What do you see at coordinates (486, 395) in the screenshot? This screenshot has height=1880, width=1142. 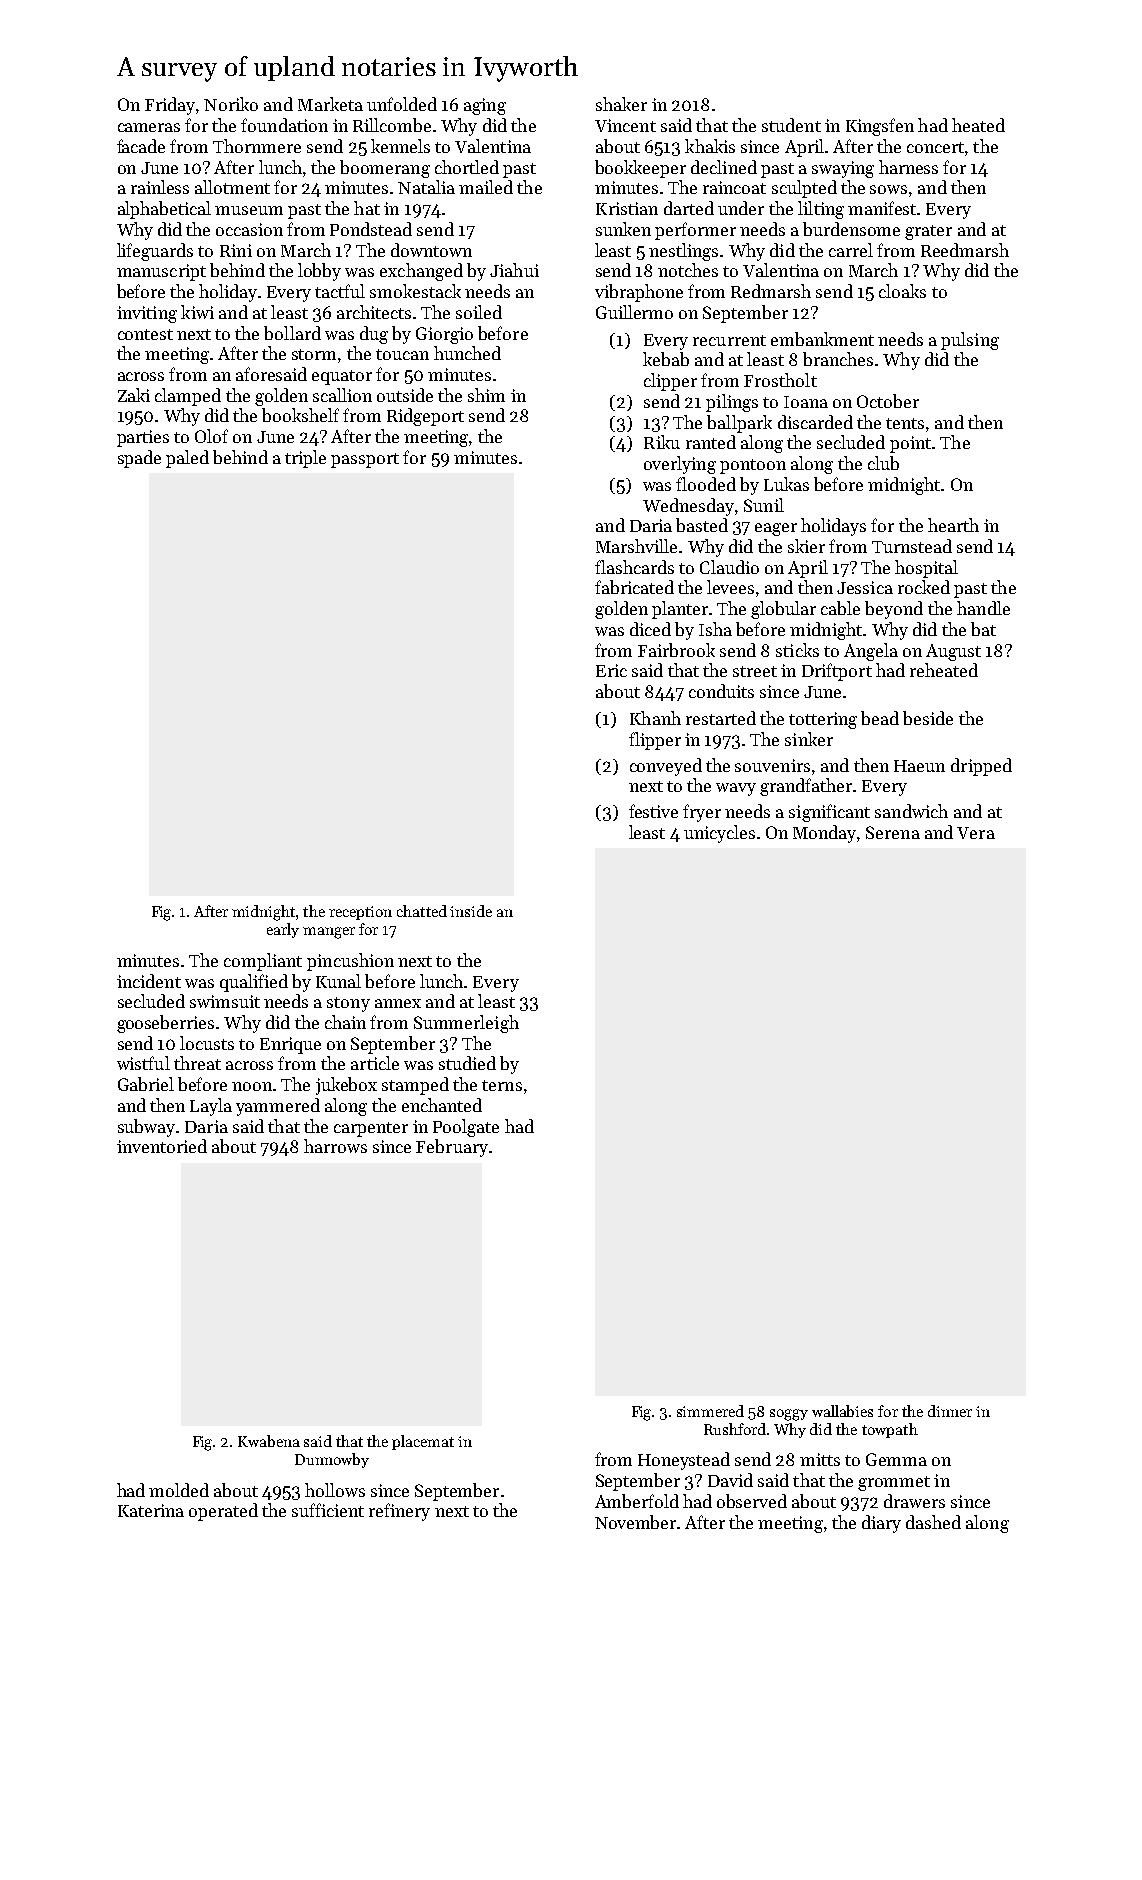 I see `shim` at bounding box center [486, 395].
